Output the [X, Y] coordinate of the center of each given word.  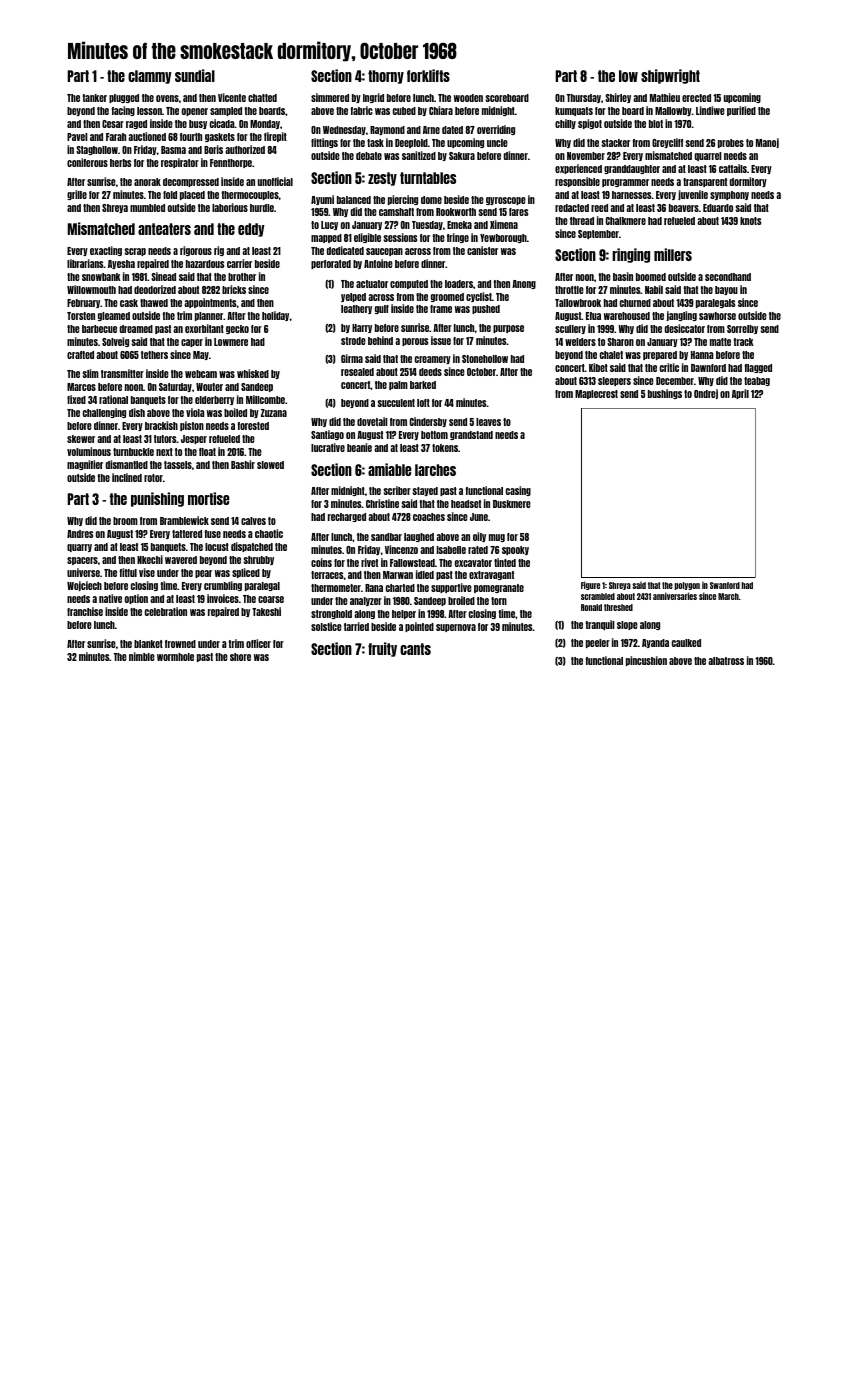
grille [77, 195]
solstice [326, 626]
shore [240, 657]
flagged [758, 368]
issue [441, 340]
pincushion [646, 661]
